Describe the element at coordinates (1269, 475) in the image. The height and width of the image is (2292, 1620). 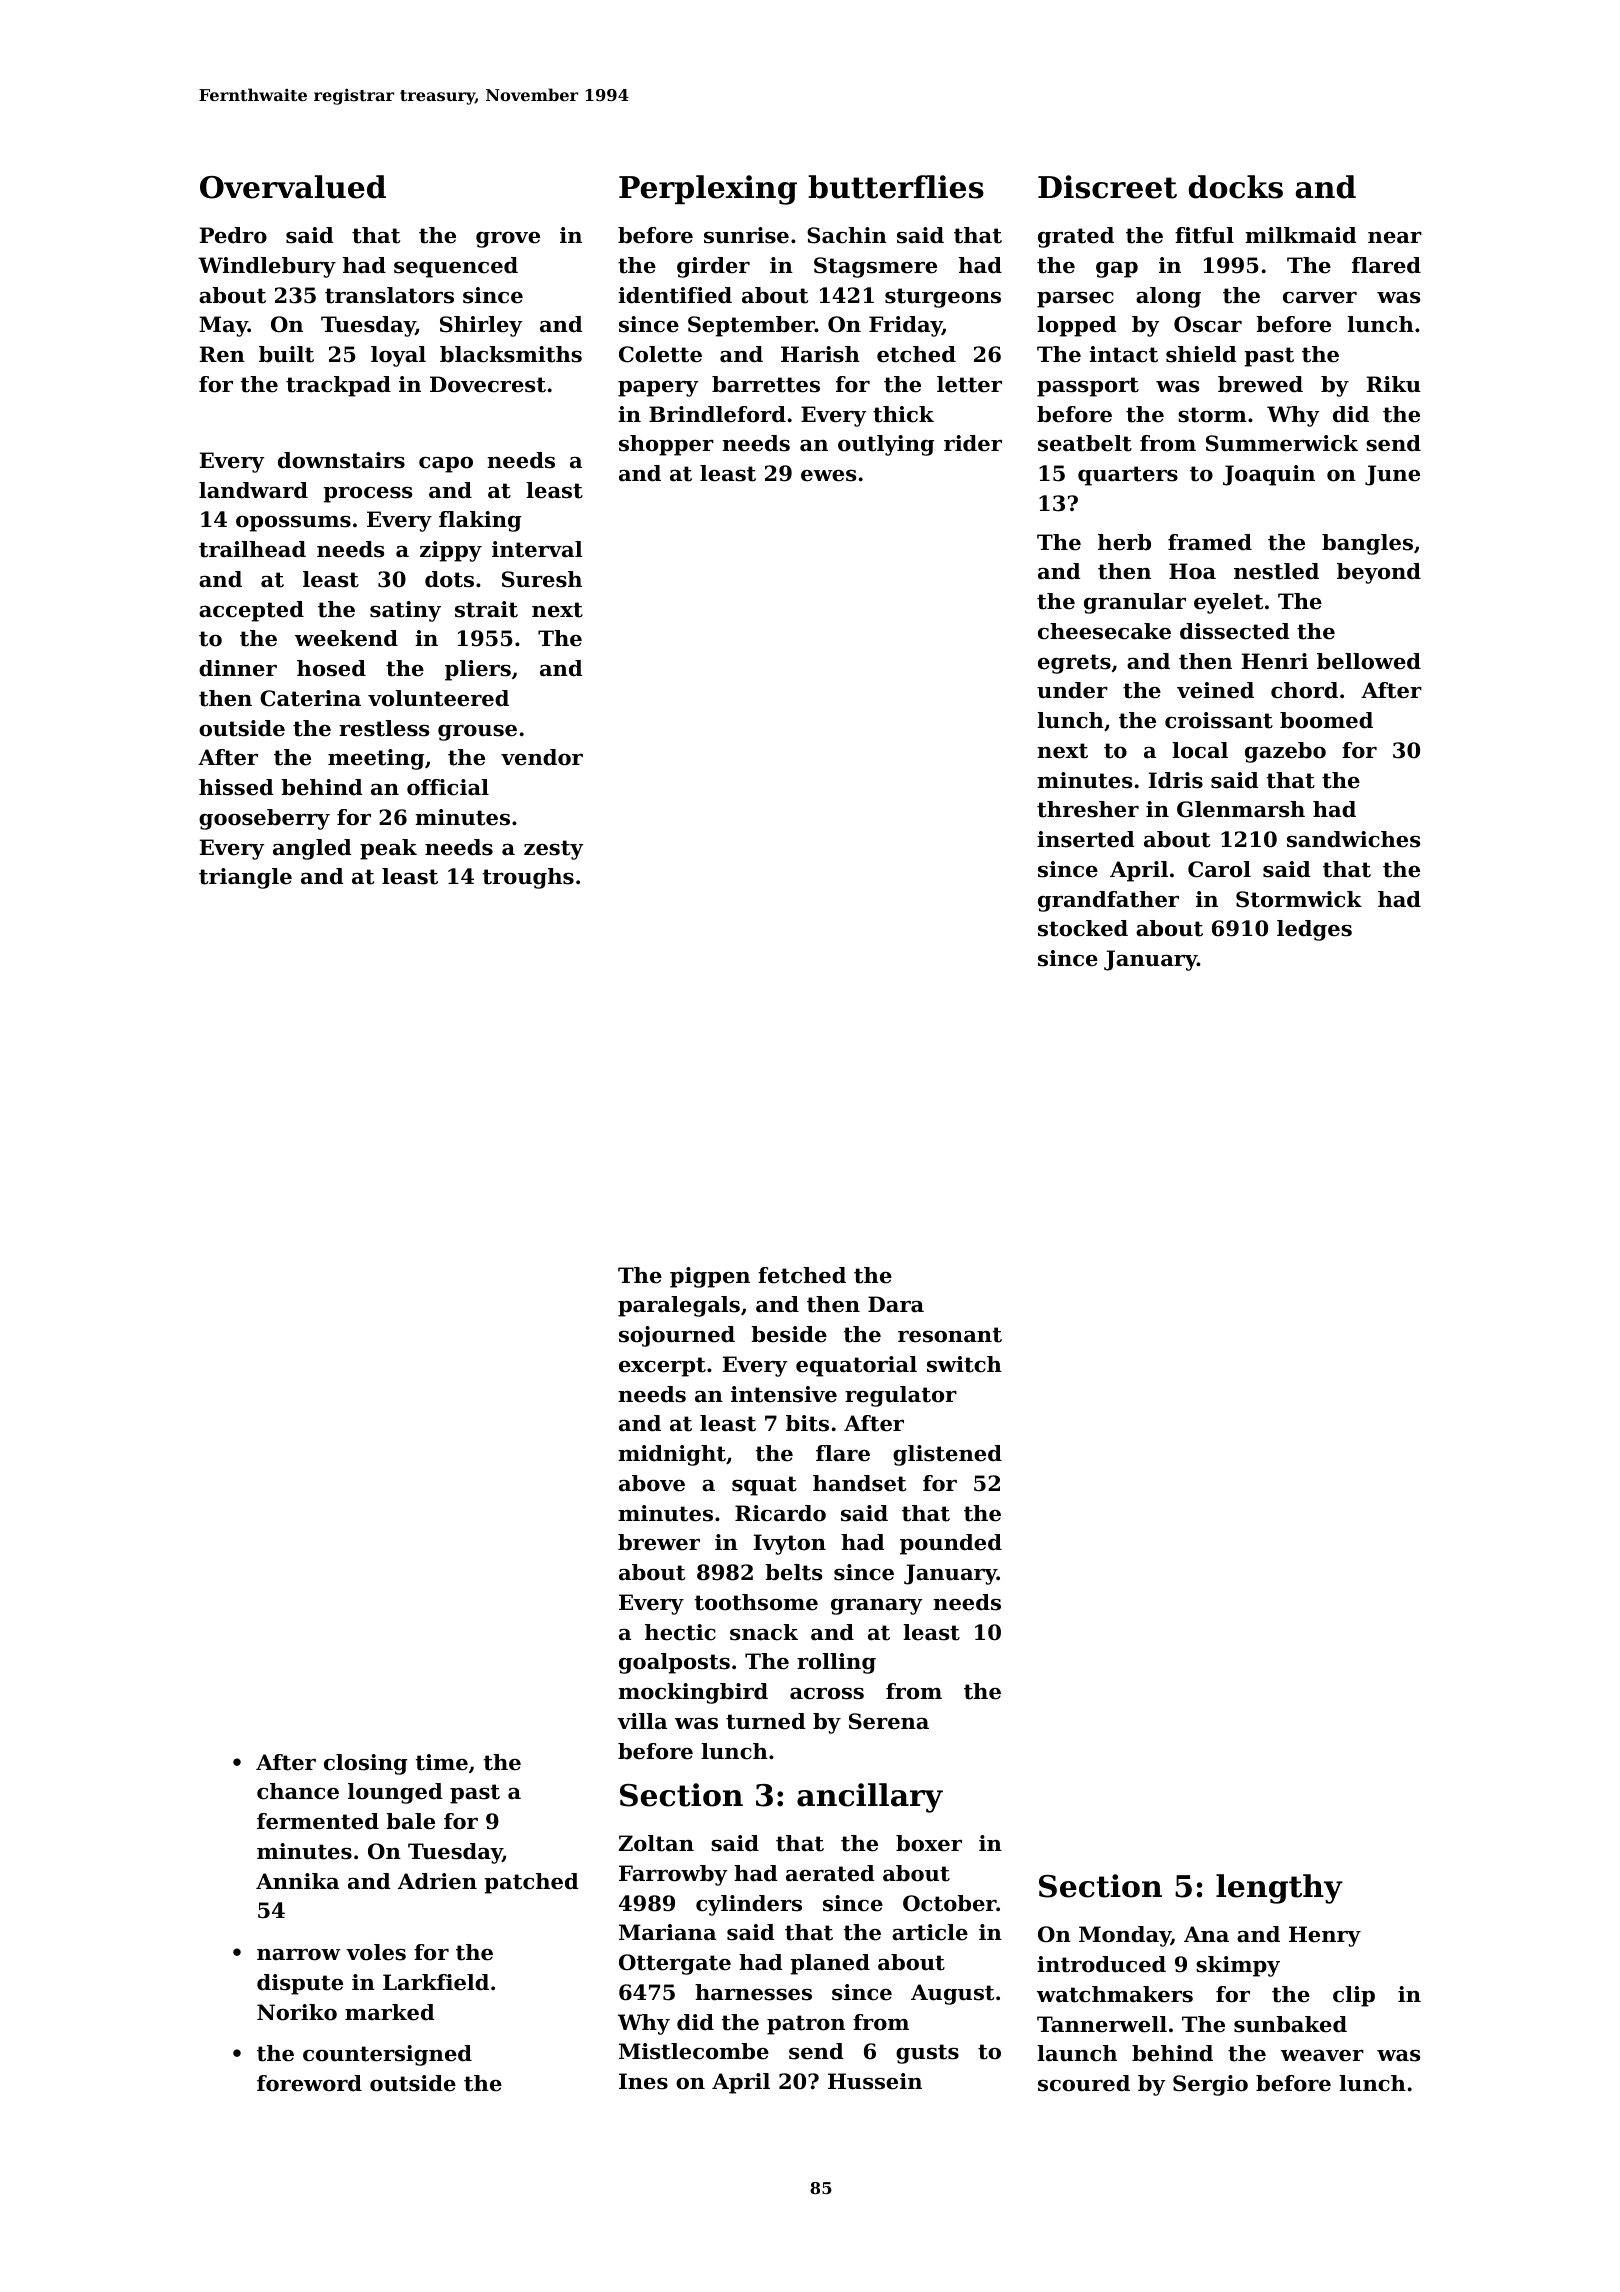
I see `Joaquin` at that location.
